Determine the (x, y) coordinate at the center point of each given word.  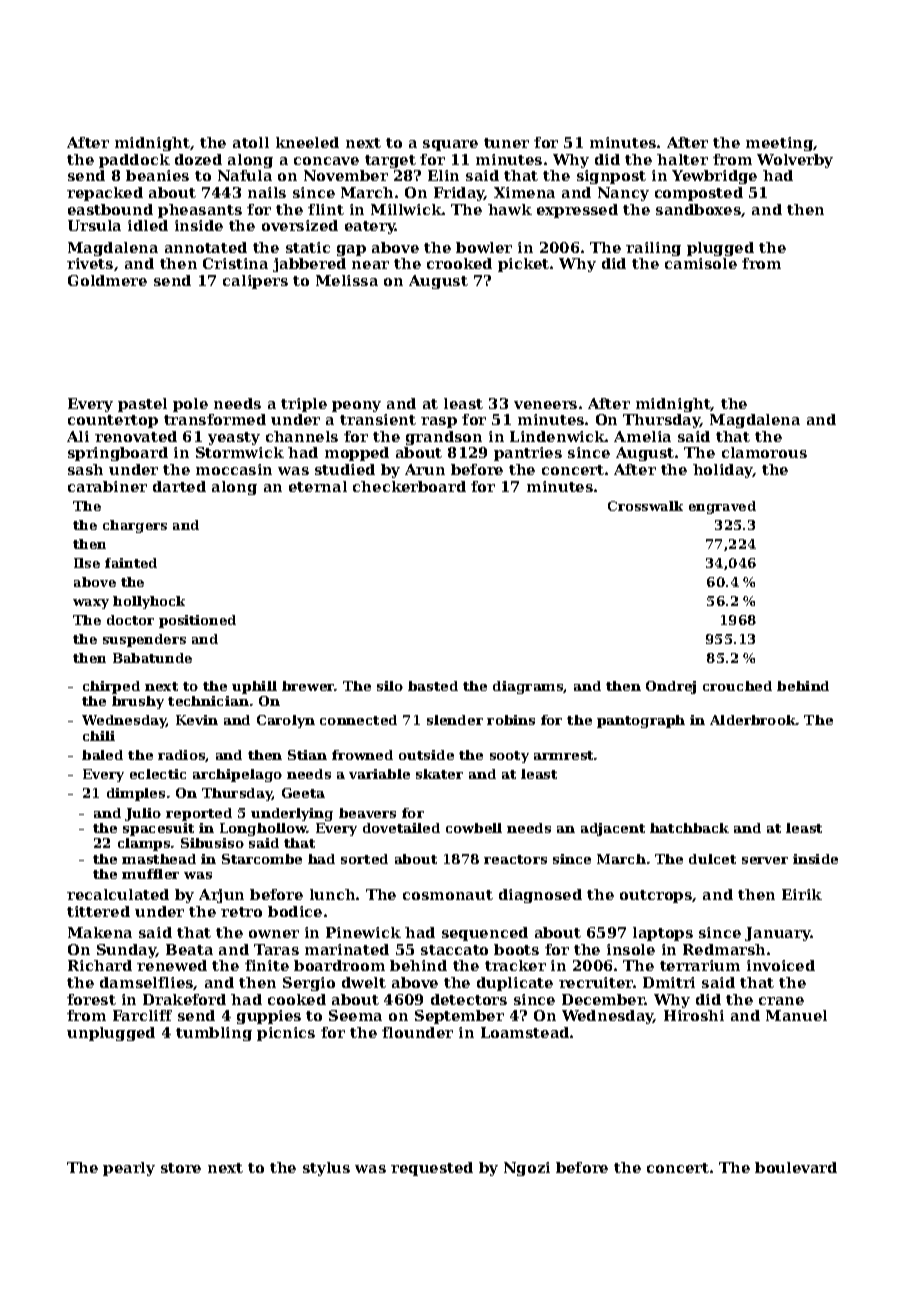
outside (426, 755)
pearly (129, 1169)
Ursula (94, 225)
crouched (737, 686)
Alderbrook (753, 720)
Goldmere (107, 280)
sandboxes (698, 209)
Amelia (642, 436)
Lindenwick (557, 436)
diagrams (528, 687)
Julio (143, 814)
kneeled (307, 142)
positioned (197, 621)
